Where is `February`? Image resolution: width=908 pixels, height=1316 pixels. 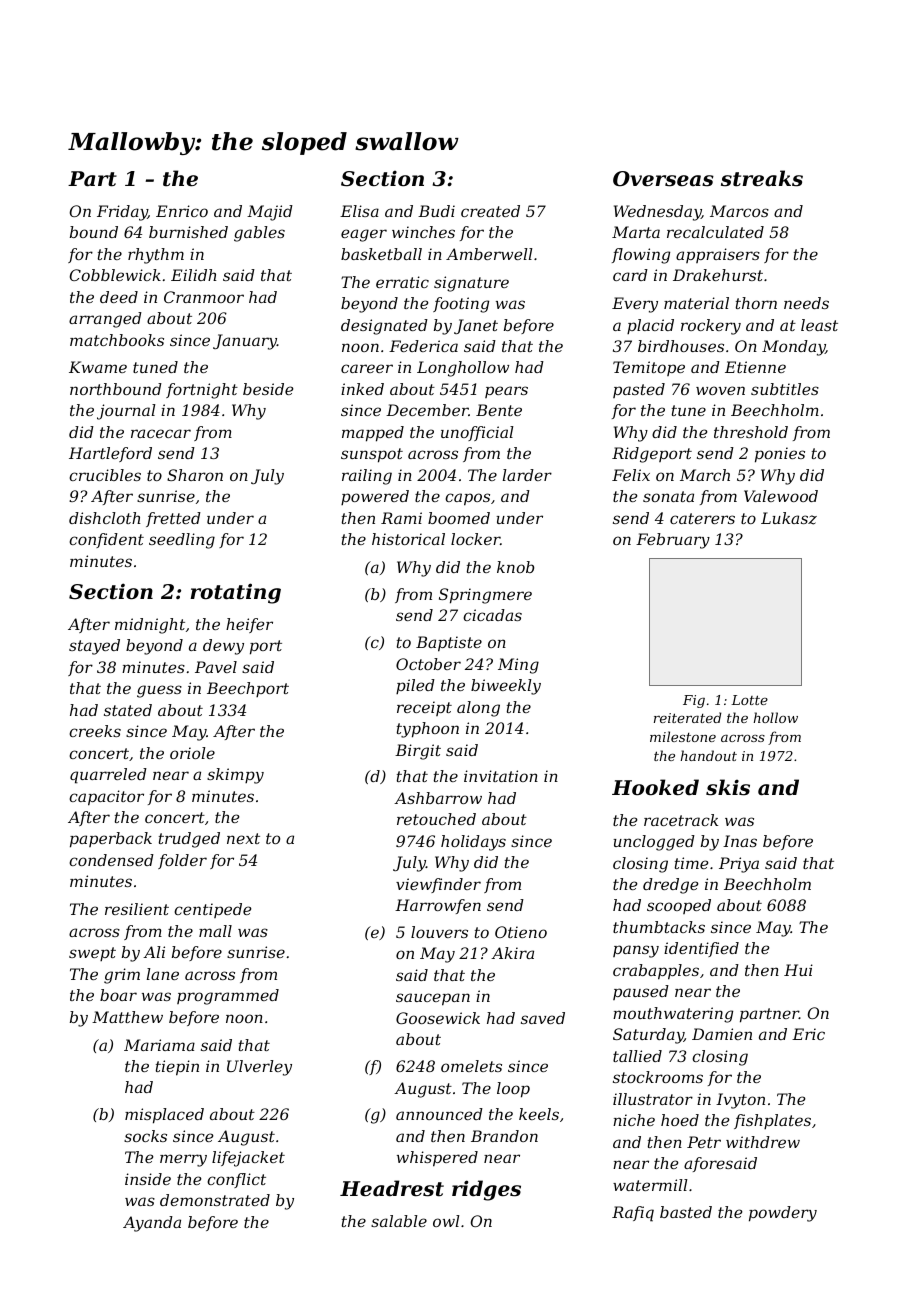
February is located at coordinates (673, 541).
